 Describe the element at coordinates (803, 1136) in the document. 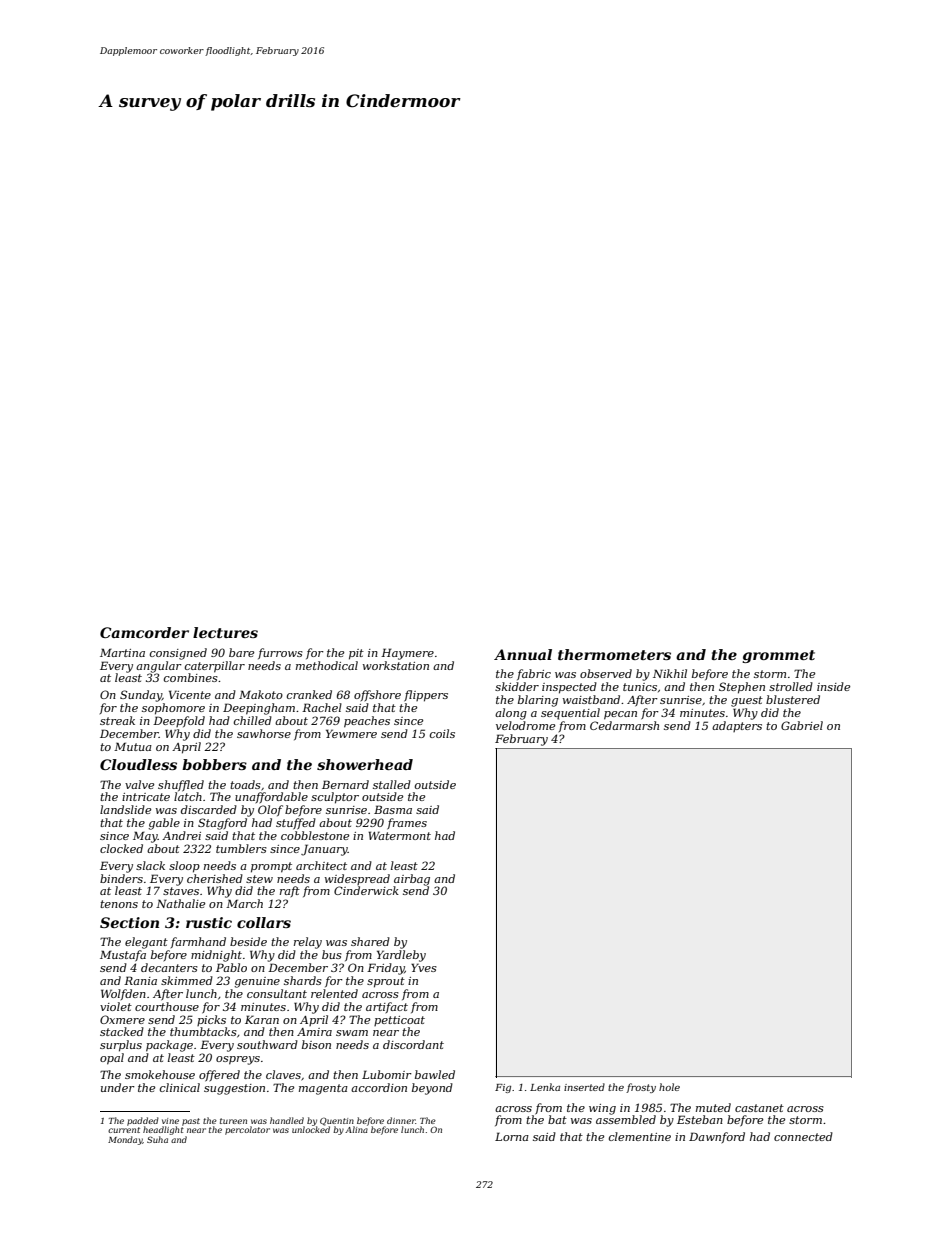

I see `connected` at that location.
